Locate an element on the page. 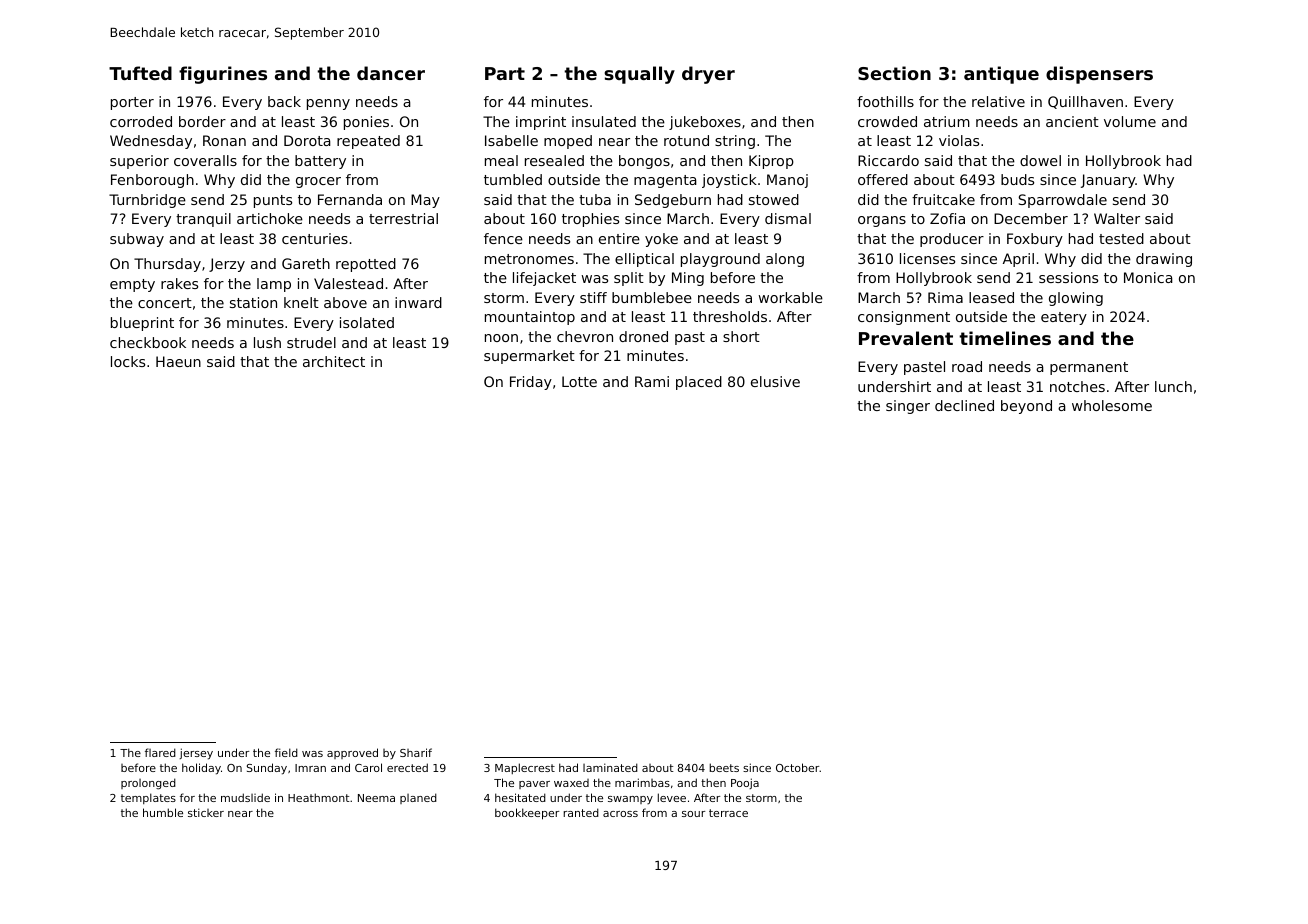 Image resolution: width=1308 pixels, height=924 pixels. Haeun is located at coordinates (178, 361).
